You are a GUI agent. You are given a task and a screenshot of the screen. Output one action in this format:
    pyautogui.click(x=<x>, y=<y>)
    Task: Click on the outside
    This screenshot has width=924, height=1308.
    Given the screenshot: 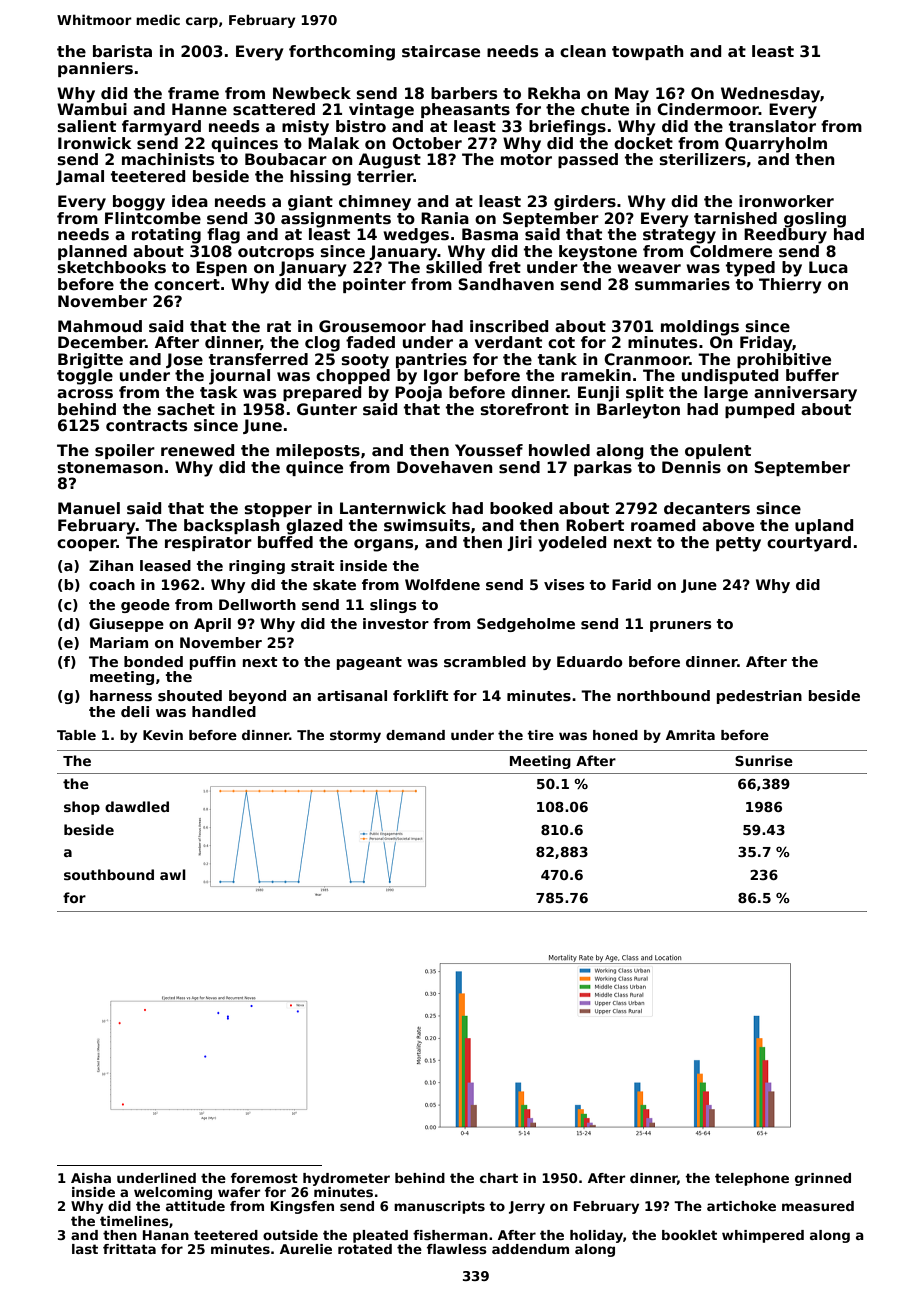 What is the action you would take?
    pyautogui.click(x=290, y=1235)
